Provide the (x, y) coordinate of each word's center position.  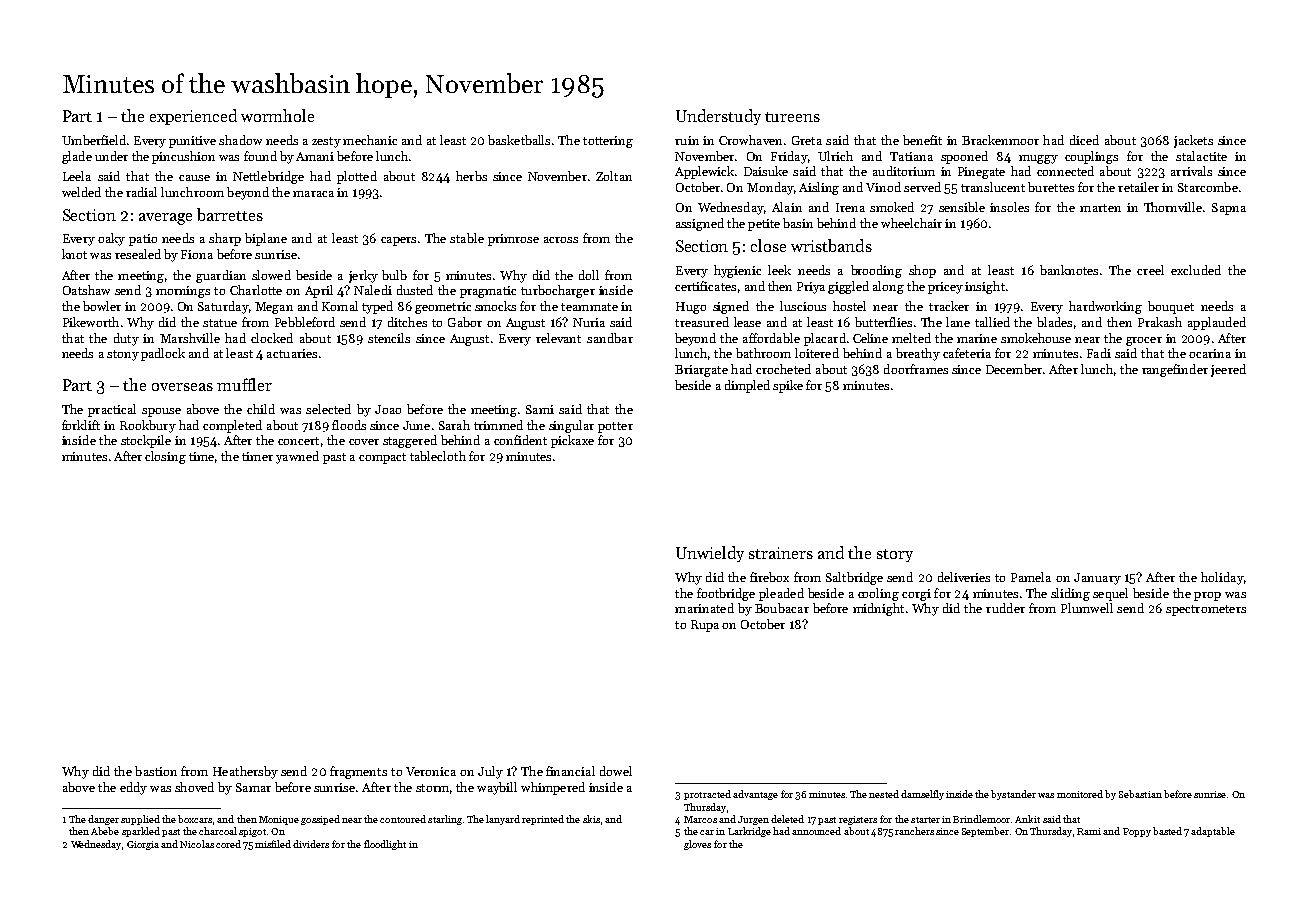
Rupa (705, 626)
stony (123, 355)
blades (1054, 322)
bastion (156, 771)
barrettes (230, 214)
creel (1150, 270)
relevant (558, 338)
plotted (357, 177)
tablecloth (438, 456)
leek (779, 270)
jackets (1193, 141)
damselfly (922, 795)
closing (165, 457)
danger (103, 820)
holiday (1222, 578)
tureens (792, 117)
